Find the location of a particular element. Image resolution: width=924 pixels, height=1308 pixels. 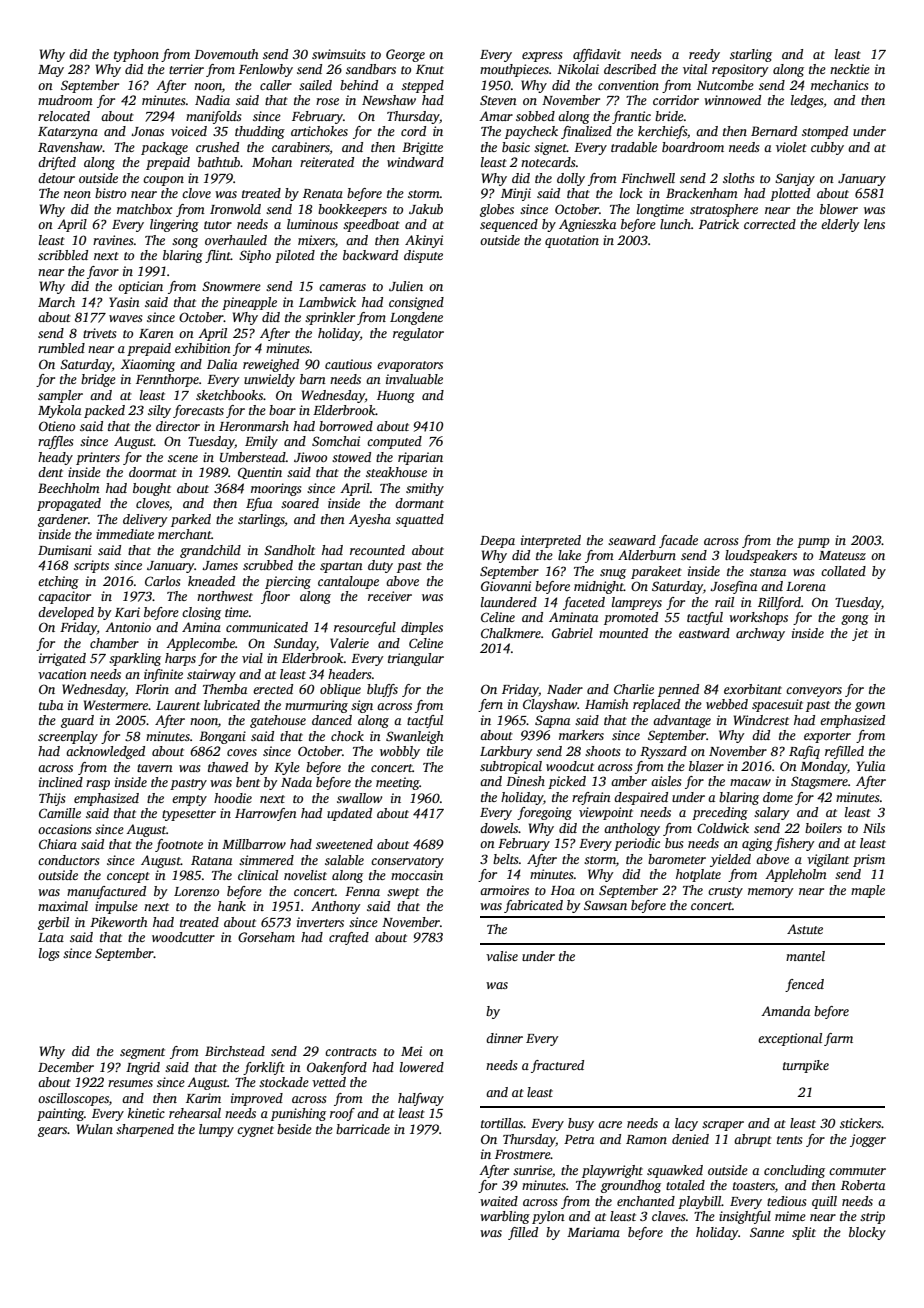

typhoon is located at coordinates (136, 55).
